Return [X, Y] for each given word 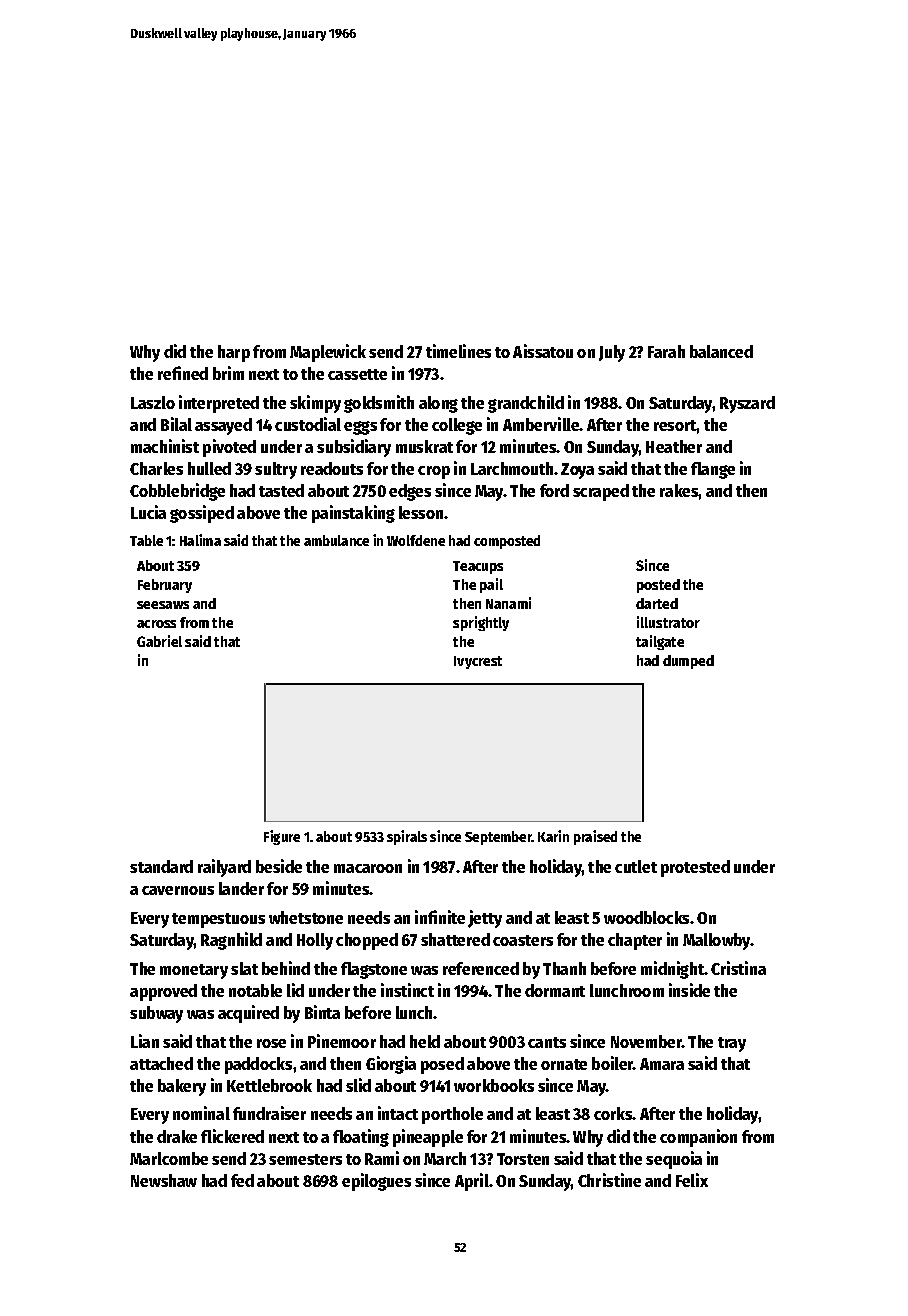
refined [183, 373]
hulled [209, 468]
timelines [458, 351]
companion [698, 1138]
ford [554, 490]
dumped [688, 662]
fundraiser [269, 1113]
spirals [407, 837]
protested [695, 868]
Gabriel [159, 641]
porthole [452, 1115]
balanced [721, 351]
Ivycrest [478, 662]
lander [241, 888]
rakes [679, 490]
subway [156, 1014]
